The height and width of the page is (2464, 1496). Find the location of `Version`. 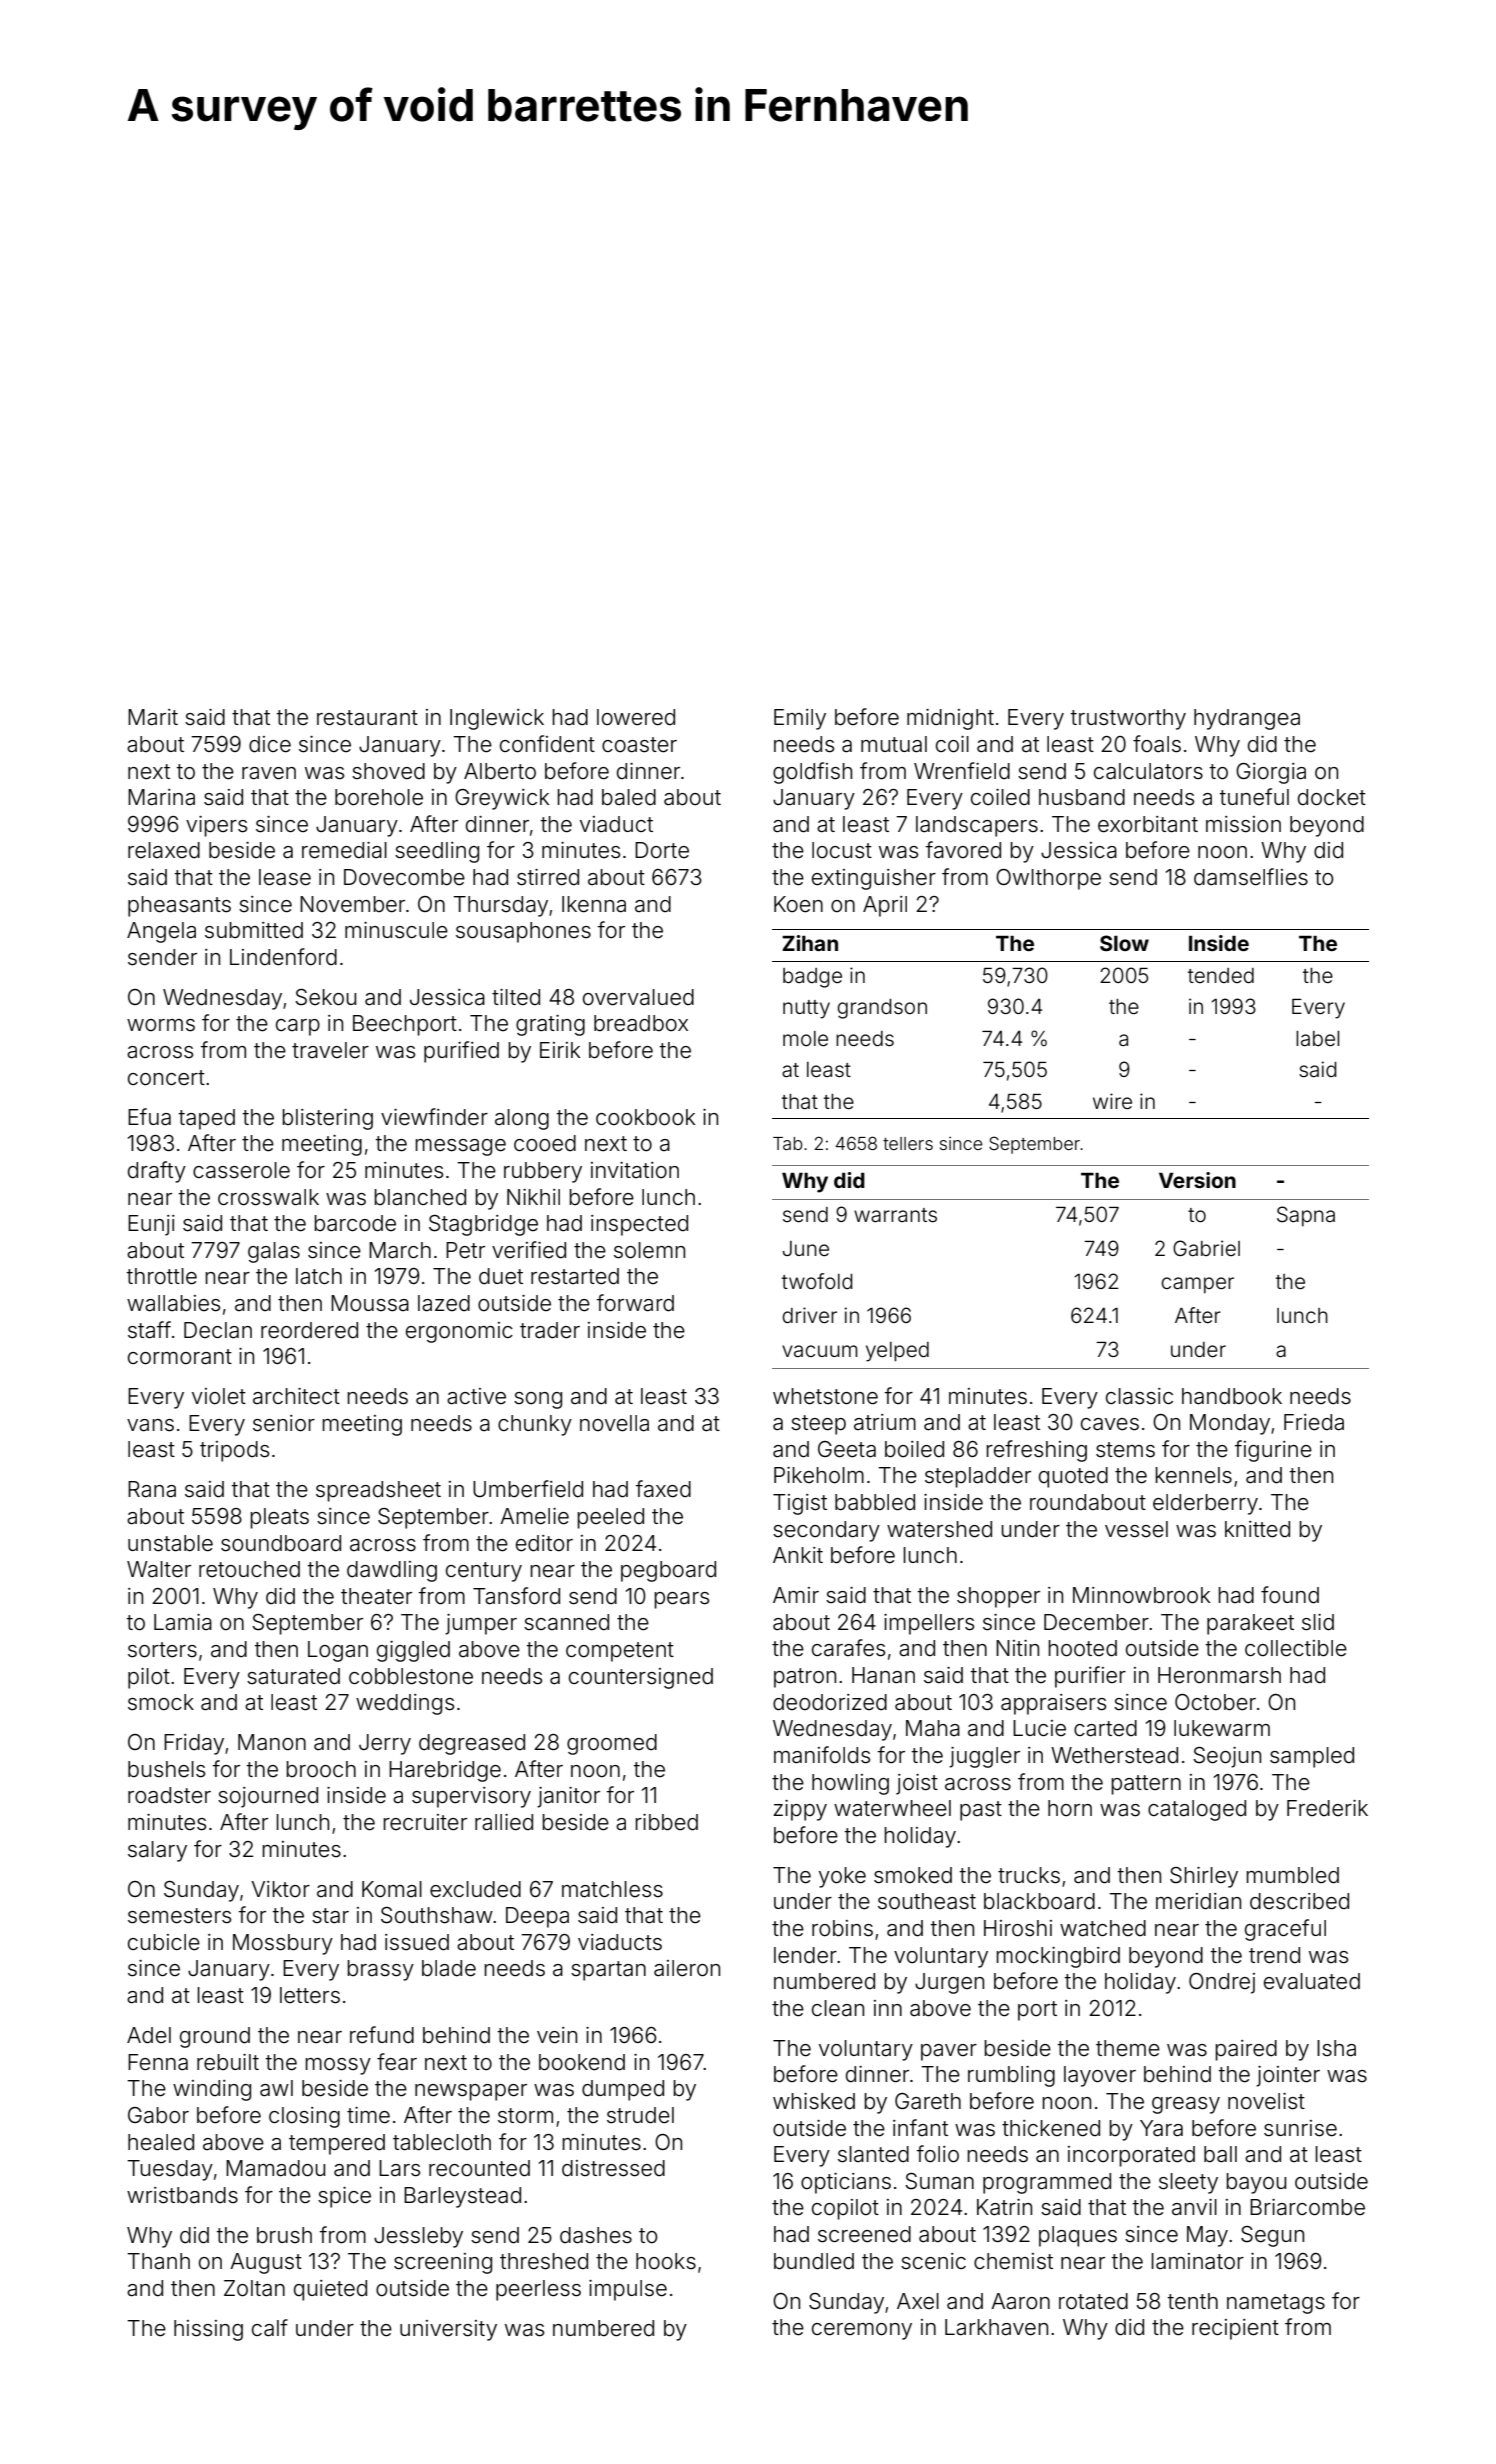

Version is located at coordinates (1197, 1180).
